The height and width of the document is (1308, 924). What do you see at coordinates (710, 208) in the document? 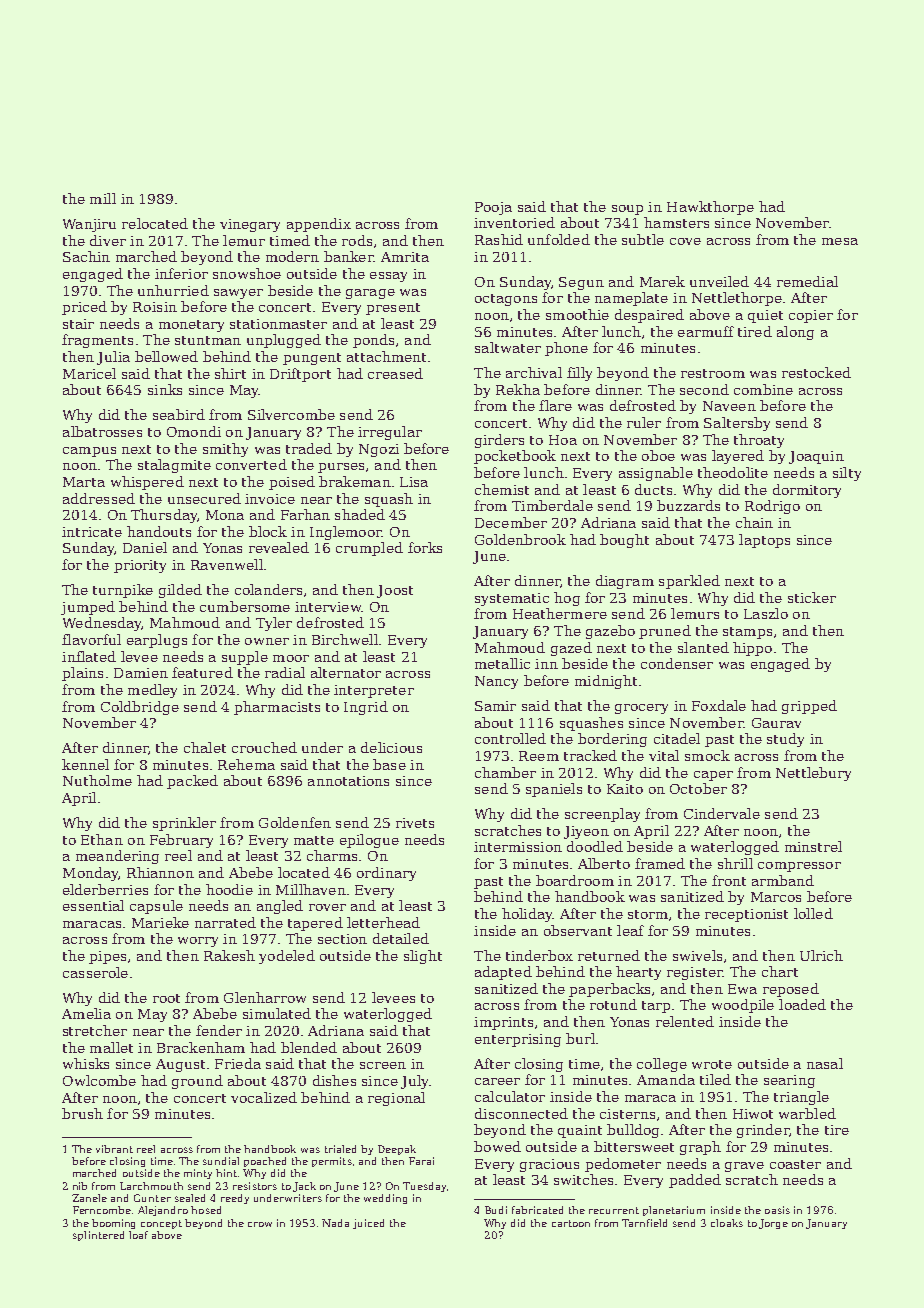
I see `Hawkthorpe` at bounding box center [710, 208].
